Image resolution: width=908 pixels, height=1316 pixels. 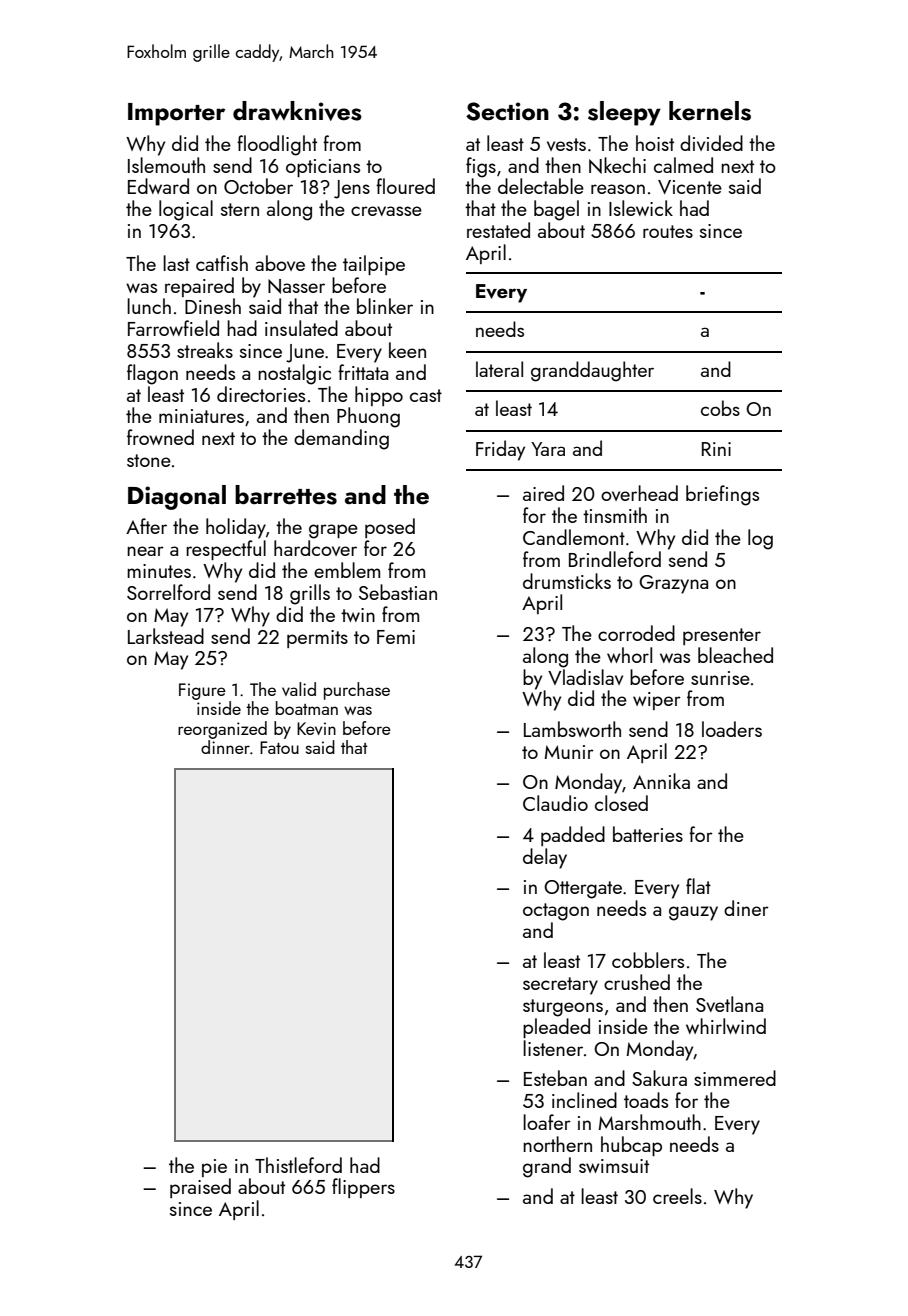 What do you see at coordinates (732, 729) in the page?
I see `loaders` at bounding box center [732, 729].
